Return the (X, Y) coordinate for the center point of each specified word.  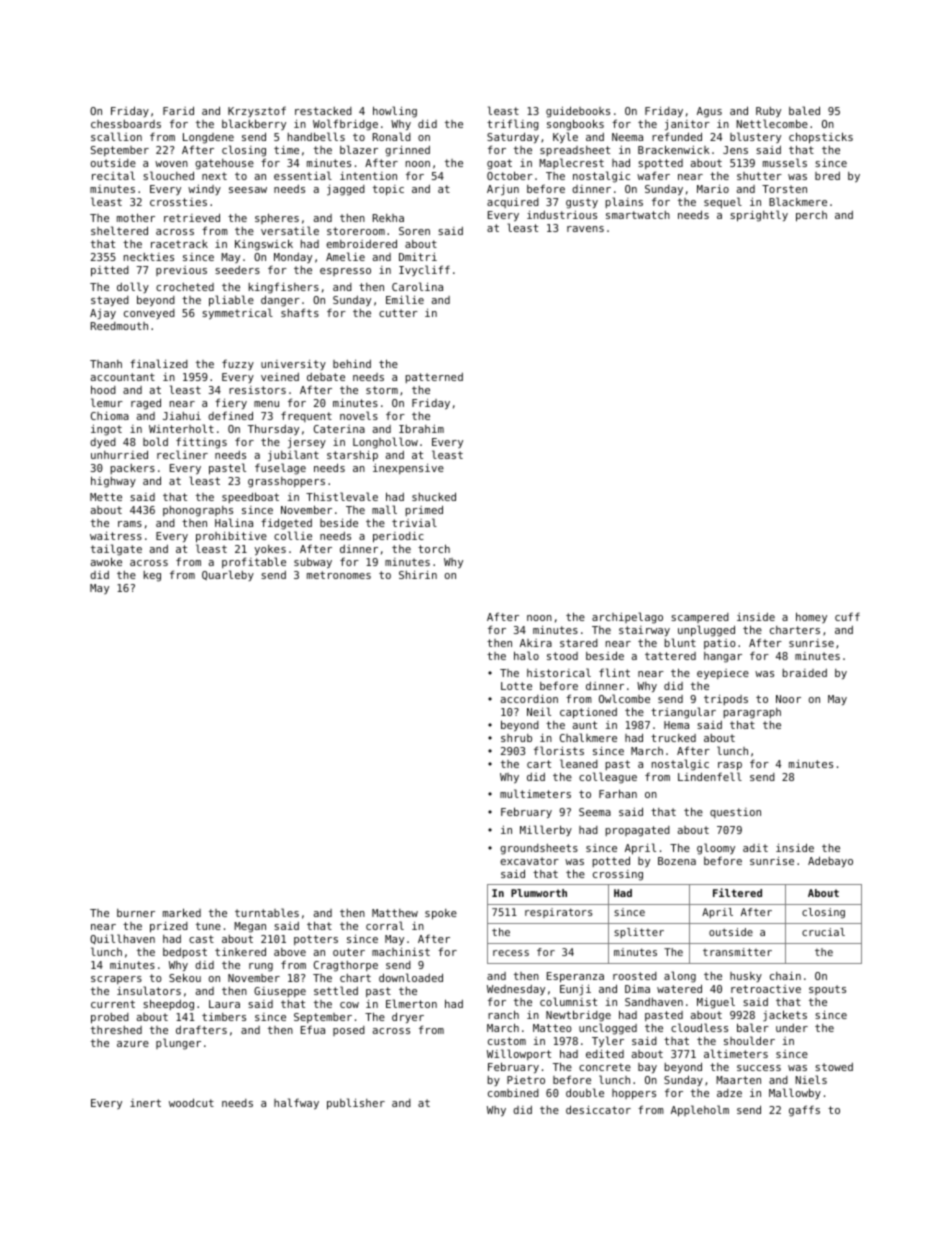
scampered (700, 618)
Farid (178, 110)
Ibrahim (421, 429)
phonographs (198, 511)
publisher (356, 1104)
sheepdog (168, 1005)
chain (785, 976)
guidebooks (578, 112)
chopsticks (821, 138)
